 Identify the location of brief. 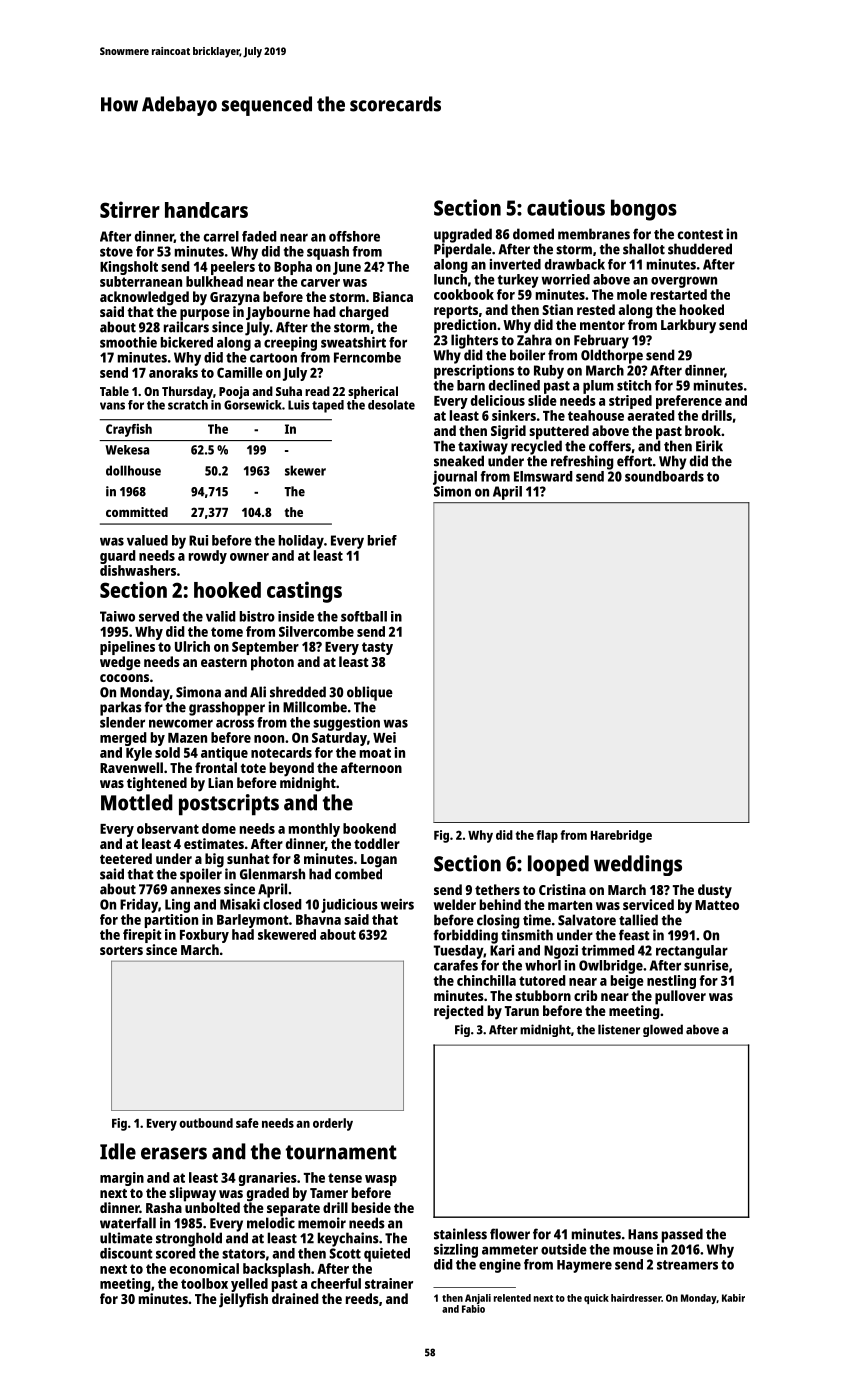
(382, 540).
